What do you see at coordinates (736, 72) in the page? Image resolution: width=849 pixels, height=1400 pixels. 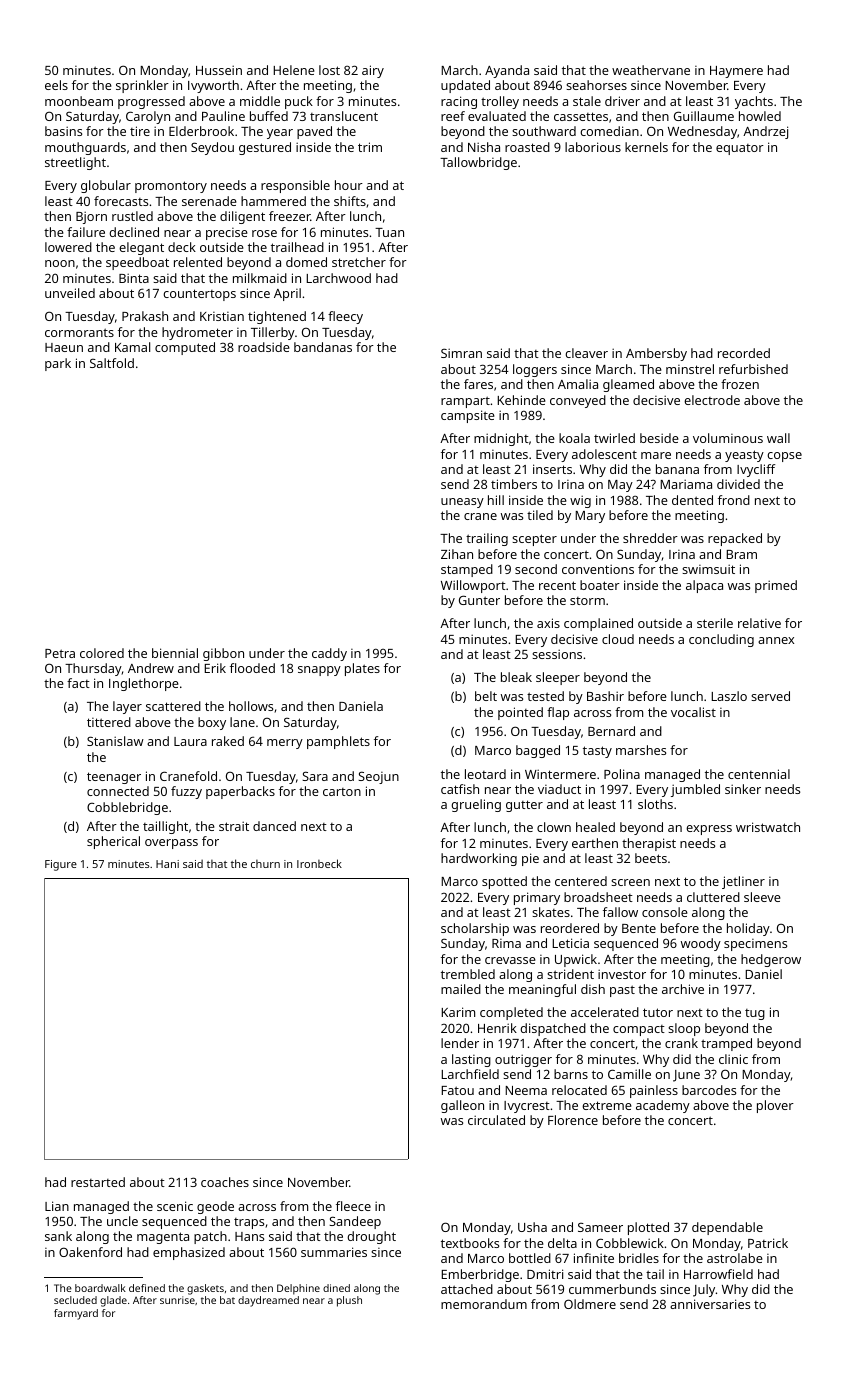 I see `Haymere` at bounding box center [736, 72].
